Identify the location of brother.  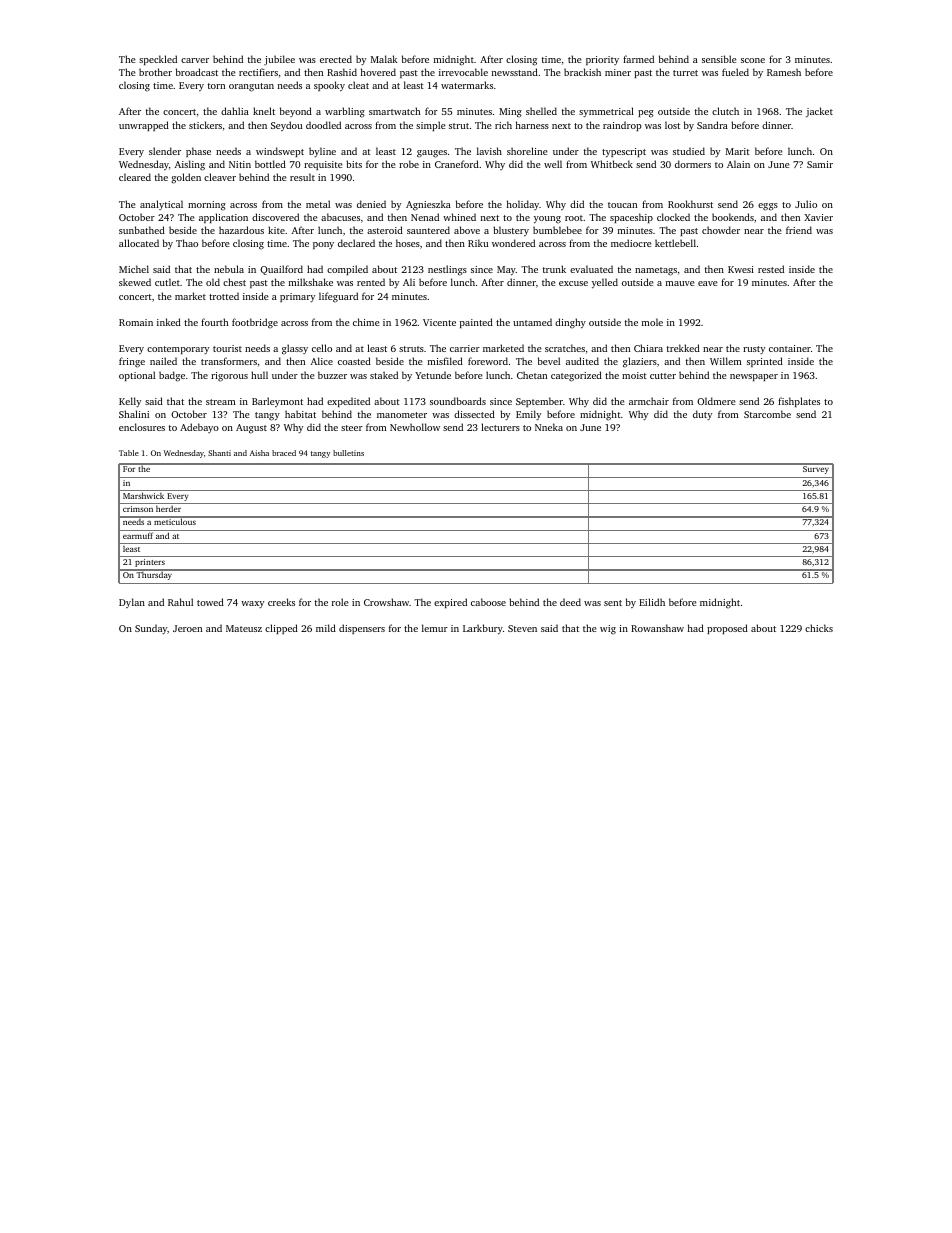
(155, 72).
